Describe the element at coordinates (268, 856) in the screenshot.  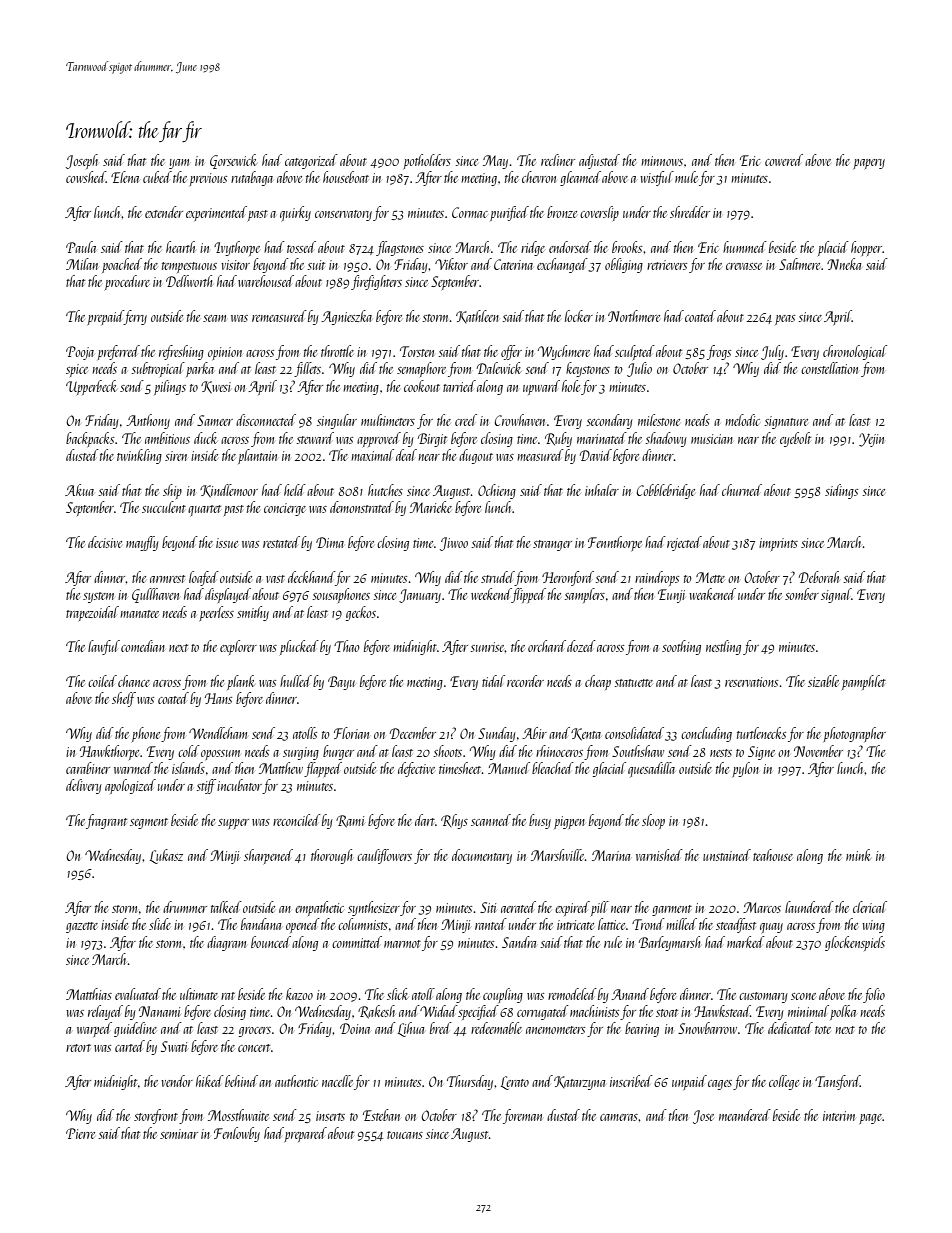
I see `sharpened` at that location.
